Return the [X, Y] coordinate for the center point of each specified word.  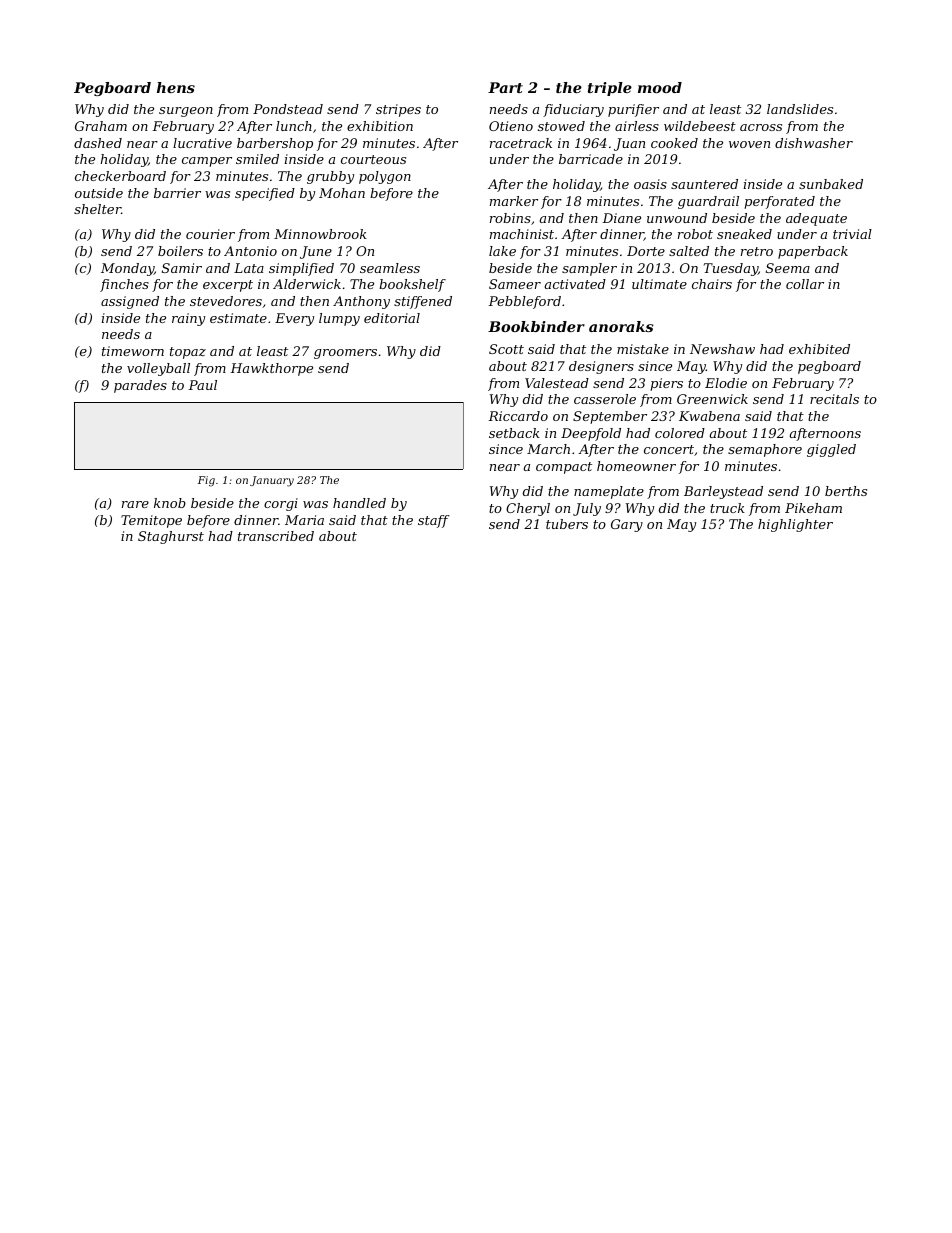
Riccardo [518, 416]
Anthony [361, 302]
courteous [373, 159]
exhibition [380, 126]
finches [124, 285]
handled [359, 503]
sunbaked [831, 184]
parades [140, 386]
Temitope [151, 521]
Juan [629, 144]
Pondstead [288, 109]
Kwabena [709, 416]
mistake [643, 349]
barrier [177, 193]
